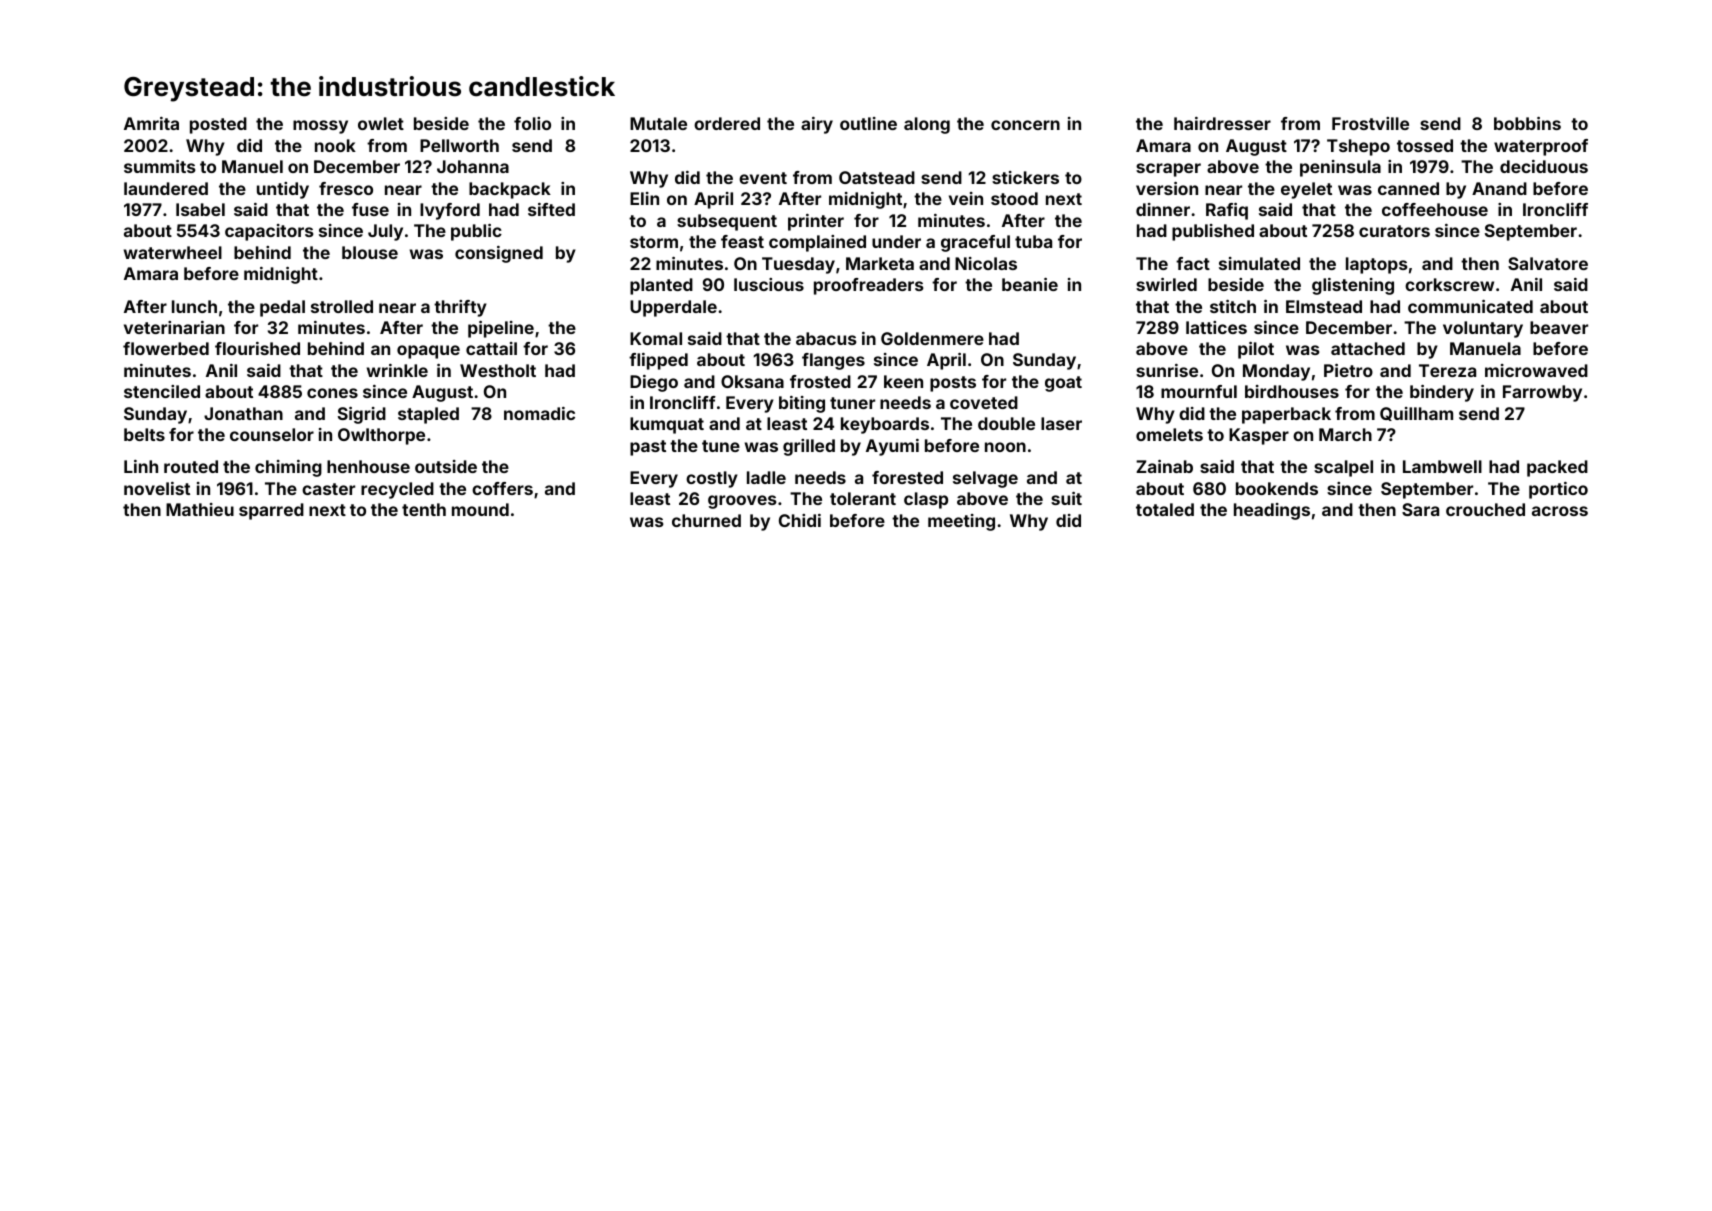  What do you see at coordinates (200, 509) in the screenshot?
I see `Mathieu` at bounding box center [200, 509].
